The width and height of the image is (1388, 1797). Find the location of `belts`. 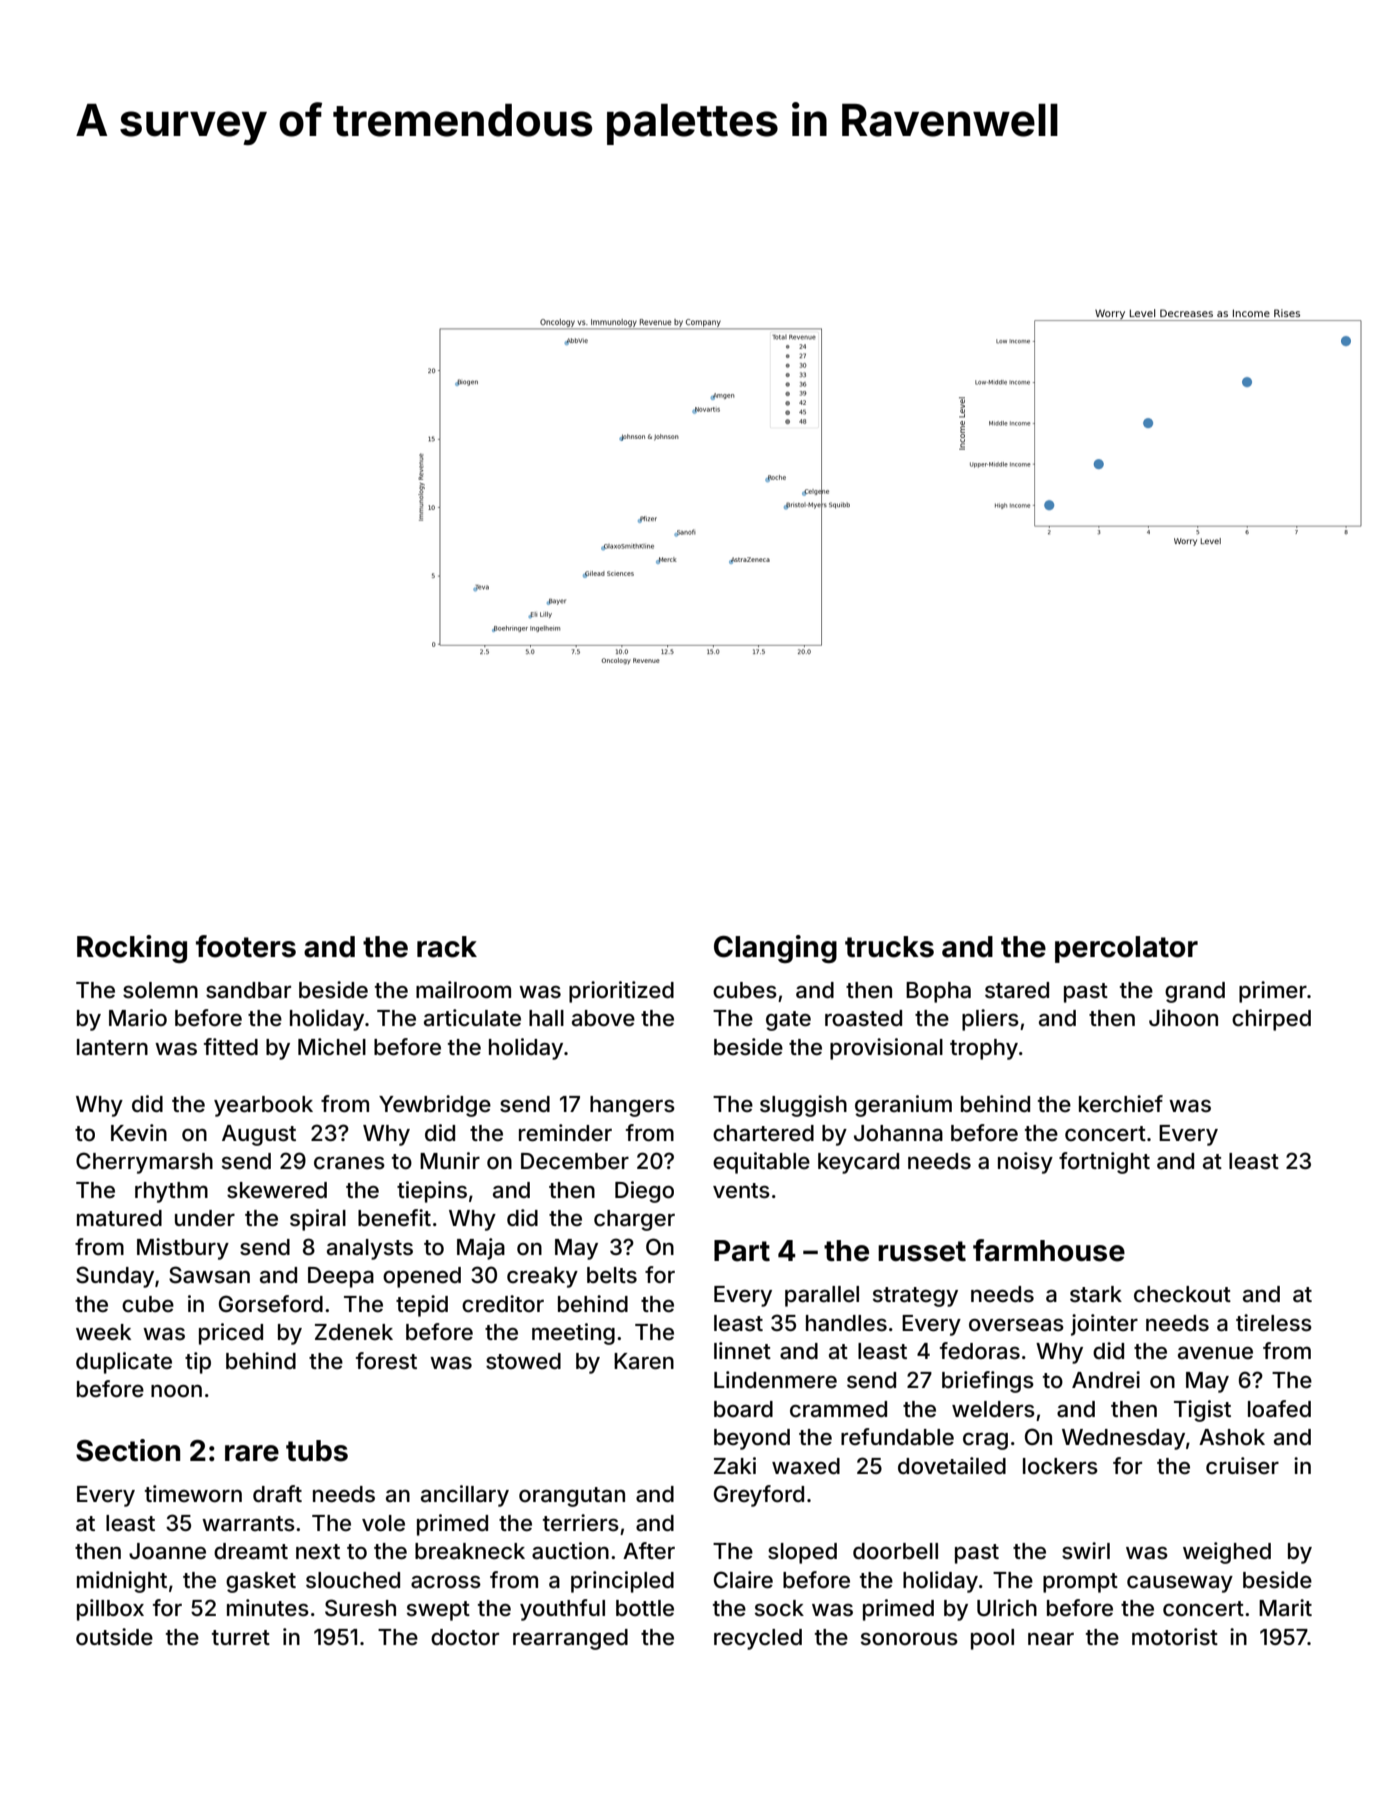

belts is located at coordinates (612, 1275).
